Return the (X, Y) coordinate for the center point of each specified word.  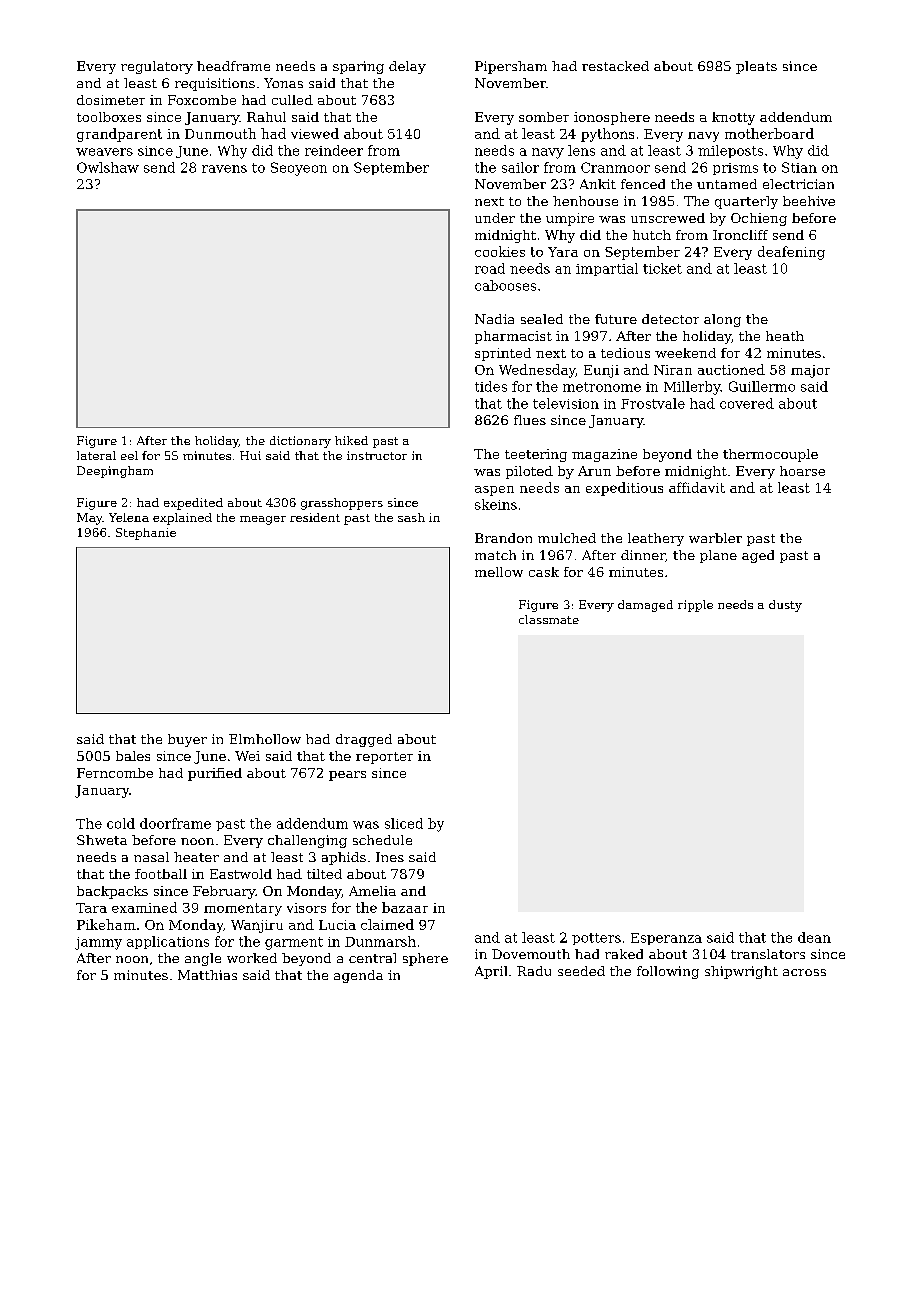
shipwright (741, 972)
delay (407, 67)
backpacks (112, 892)
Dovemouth (531, 954)
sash (411, 517)
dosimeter (111, 100)
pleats (756, 67)
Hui (250, 455)
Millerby (692, 388)
